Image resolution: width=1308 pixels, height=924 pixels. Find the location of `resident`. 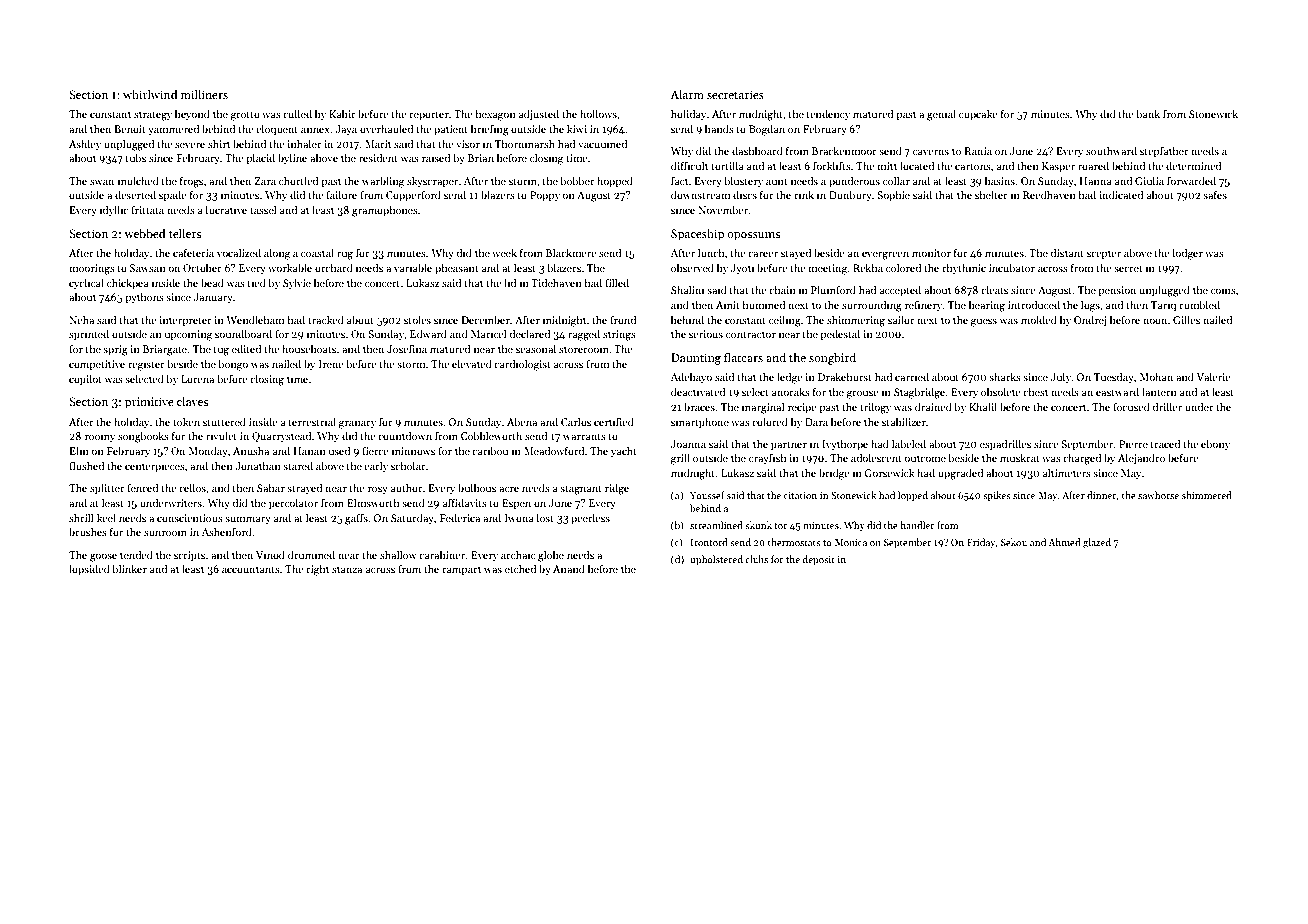

resident is located at coordinates (378, 157).
